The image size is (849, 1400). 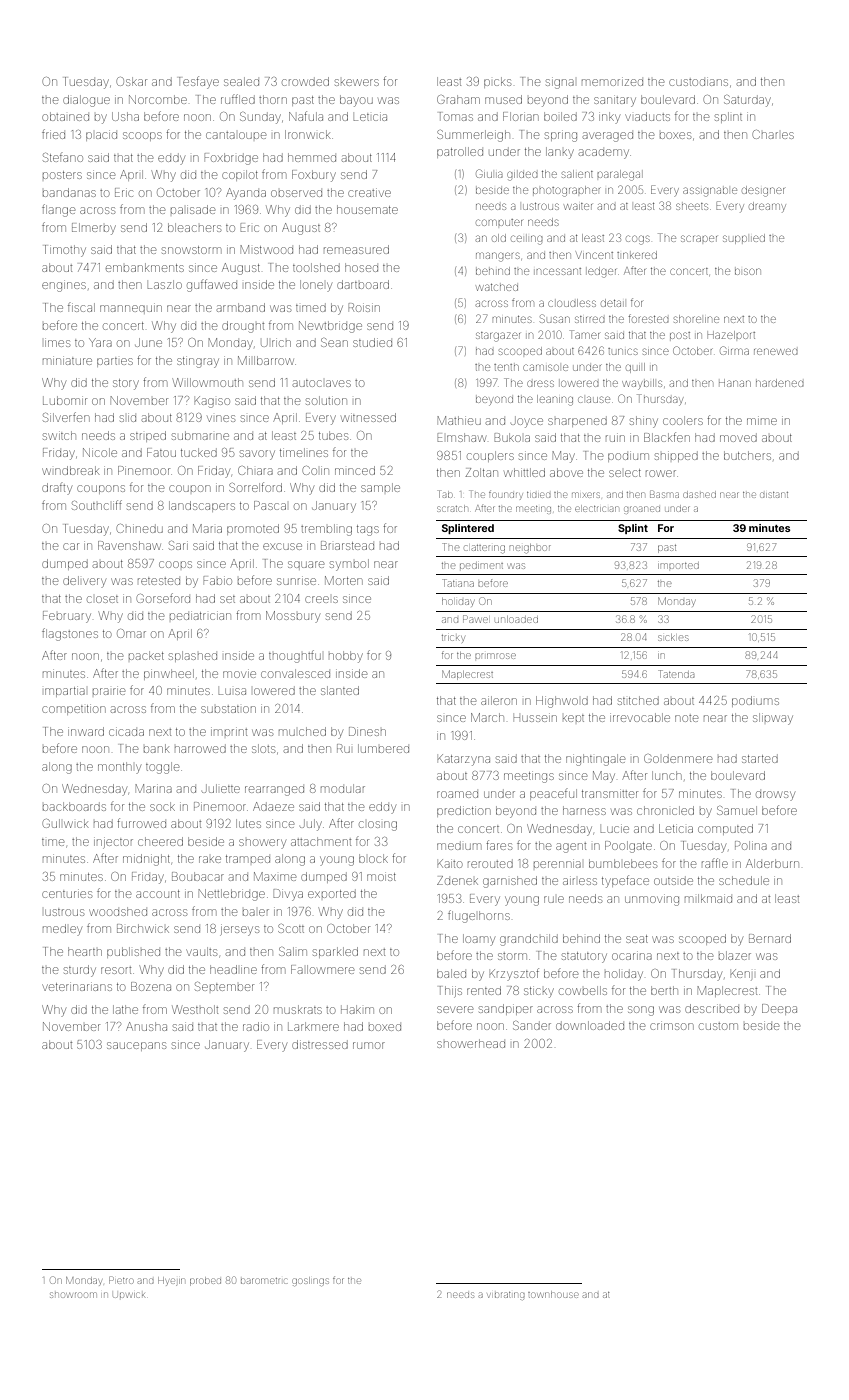 What do you see at coordinates (774, 495) in the screenshot?
I see `distant` at bounding box center [774, 495].
